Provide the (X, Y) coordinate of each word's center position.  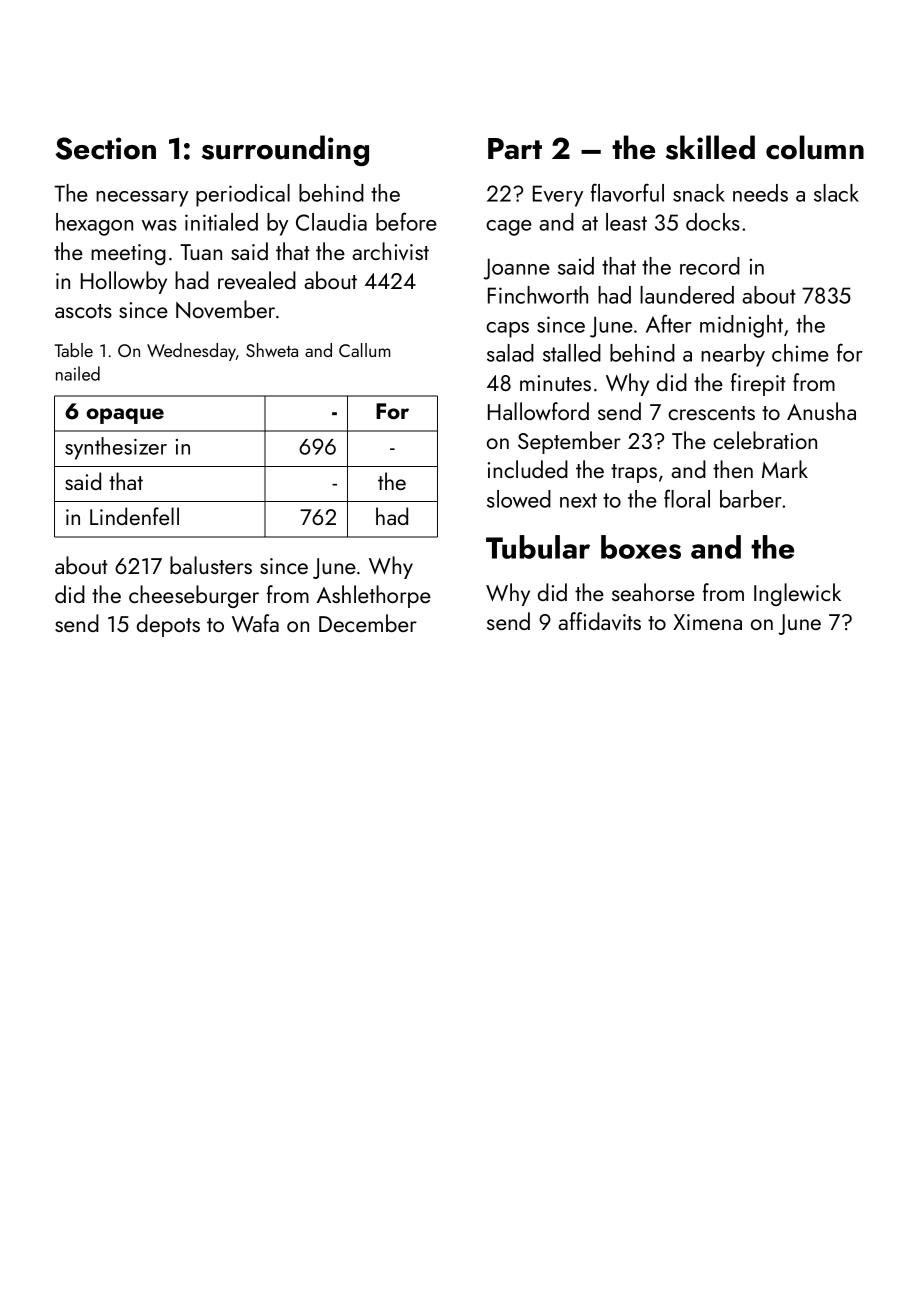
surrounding (285, 150)
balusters (211, 565)
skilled (710, 147)
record (710, 266)
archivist (390, 251)
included (528, 469)
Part (515, 149)
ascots (83, 311)
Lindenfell (134, 516)
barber (751, 499)
